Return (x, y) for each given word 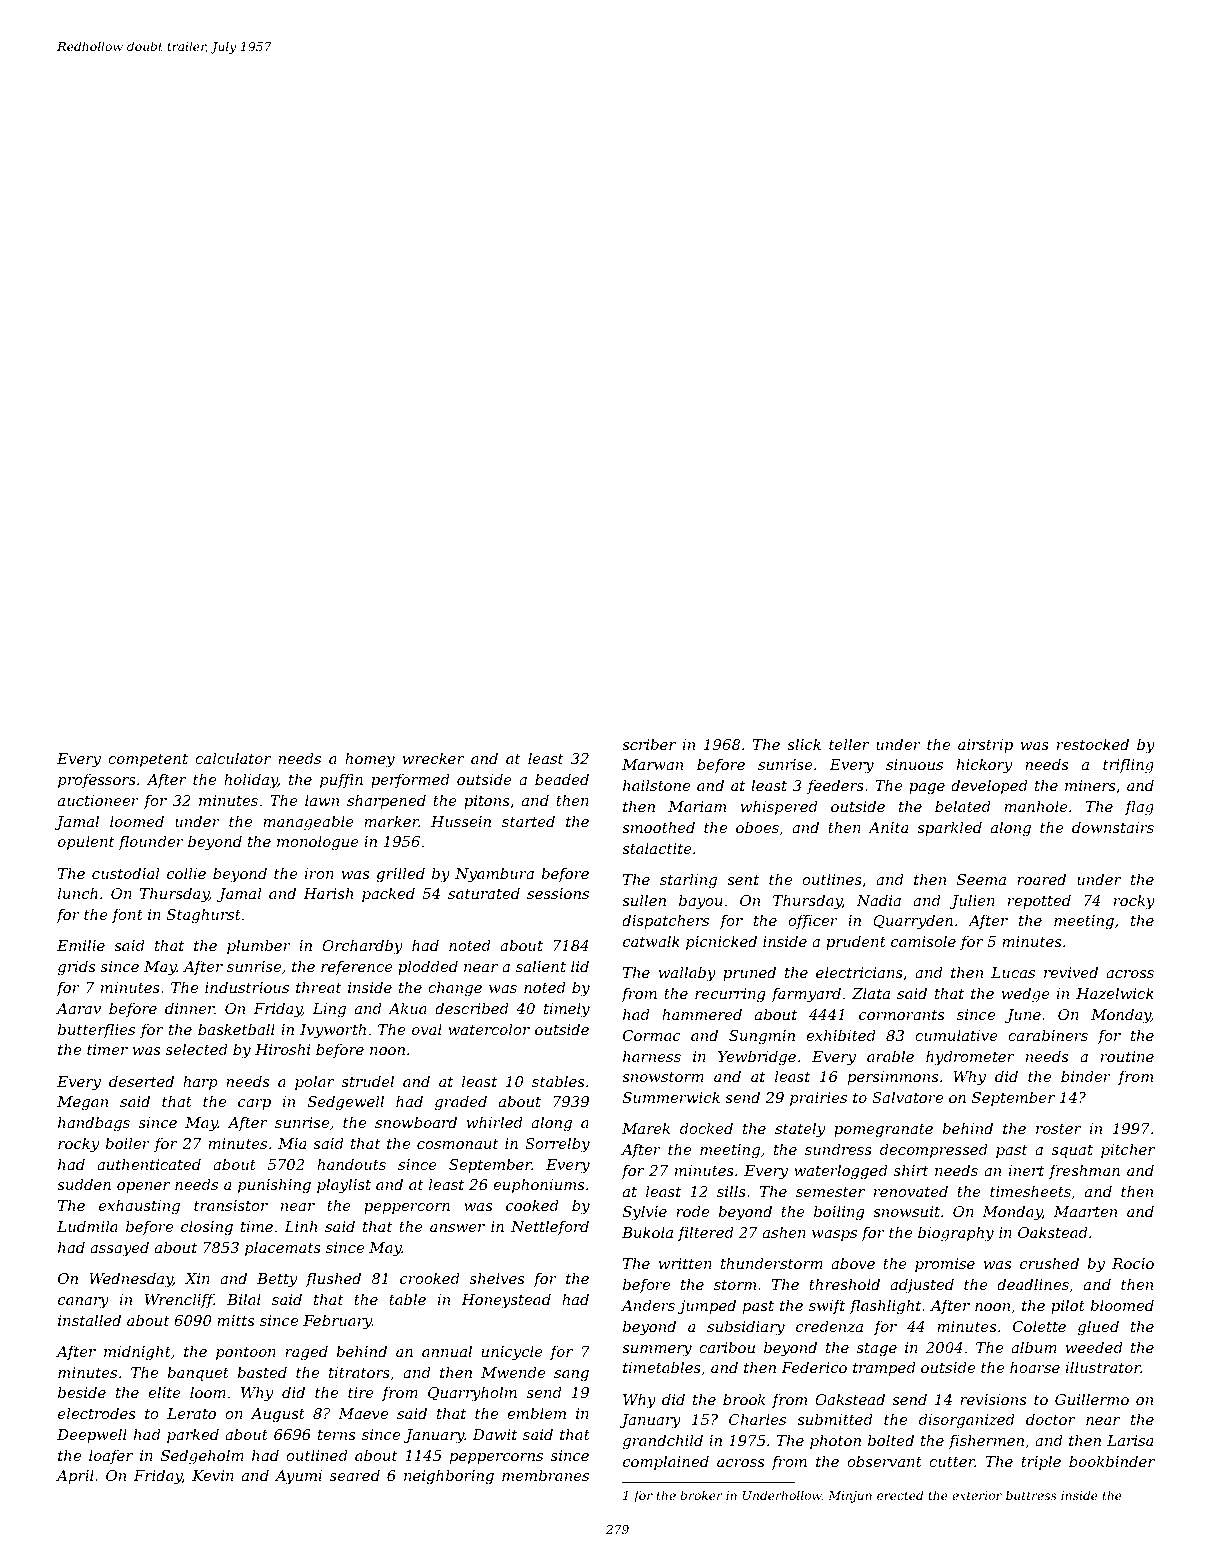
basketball (236, 1029)
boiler (127, 1143)
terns (336, 1435)
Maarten (1085, 1211)
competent (148, 760)
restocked (1093, 744)
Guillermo (1092, 1399)
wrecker (433, 758)
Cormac (652, 1035)
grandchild (663, 1442)
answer (457, 1228)
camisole (923, 941)
